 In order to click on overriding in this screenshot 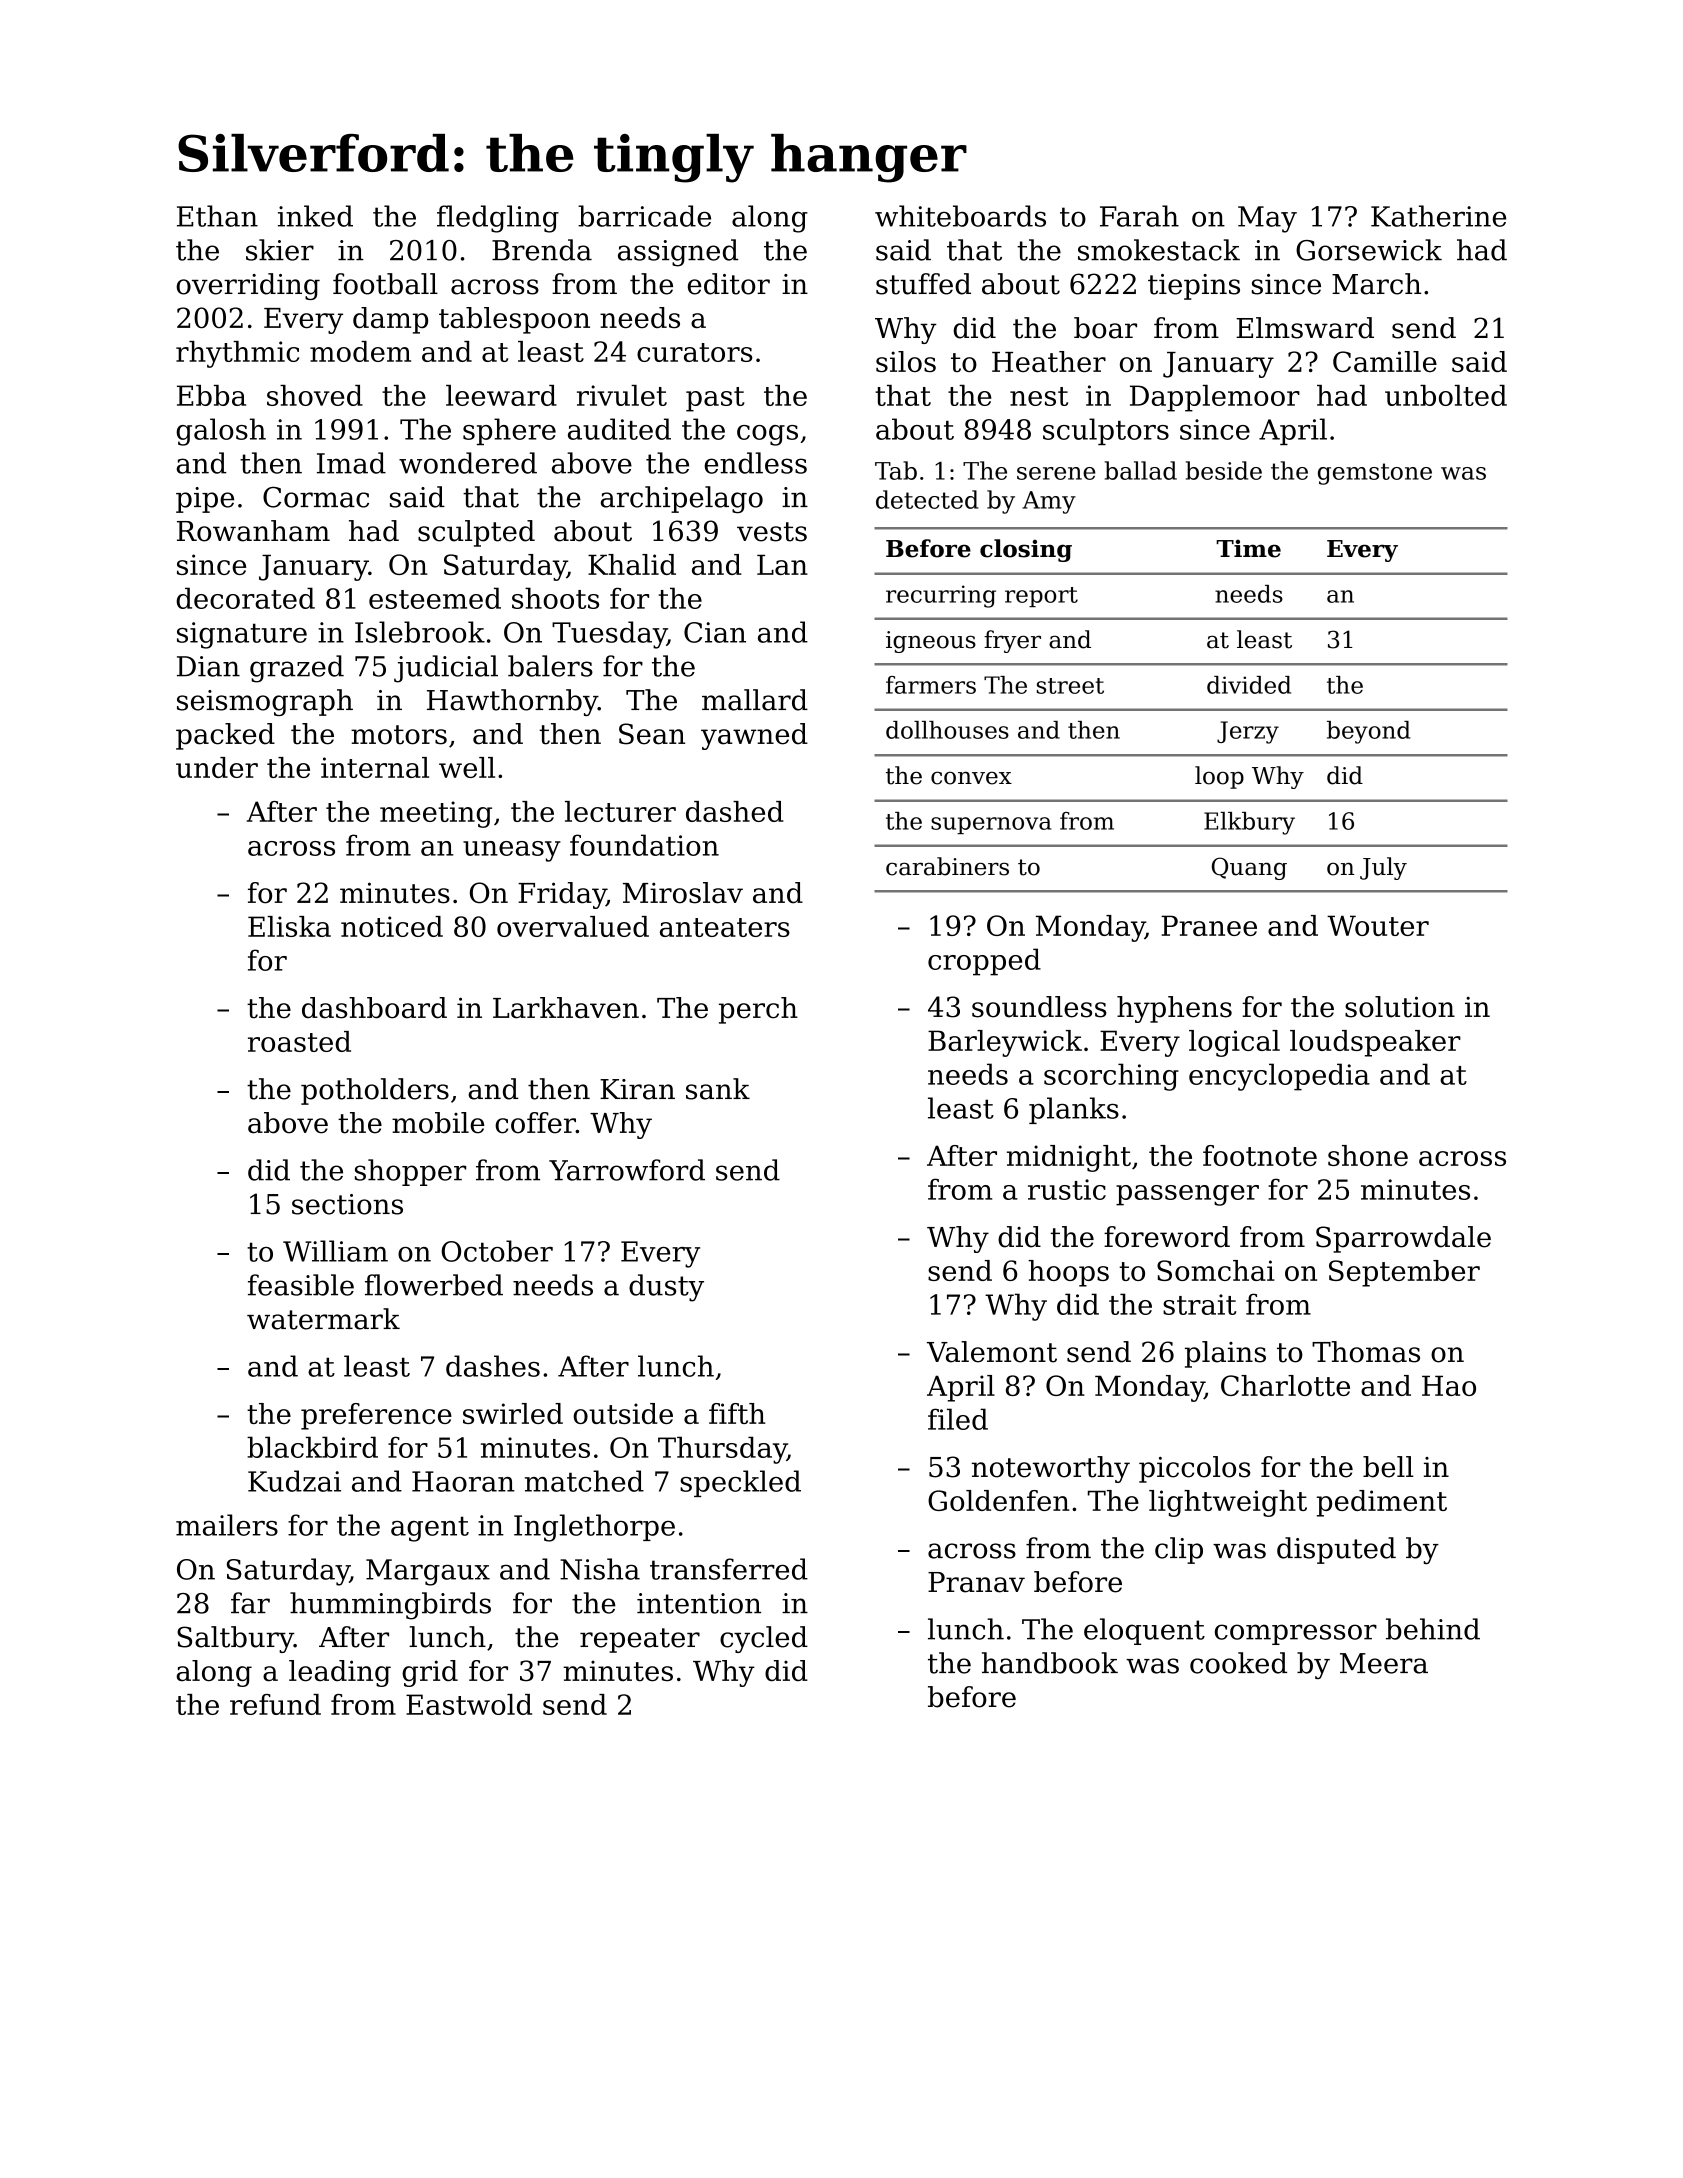, I will do `click(248, 286)`.
